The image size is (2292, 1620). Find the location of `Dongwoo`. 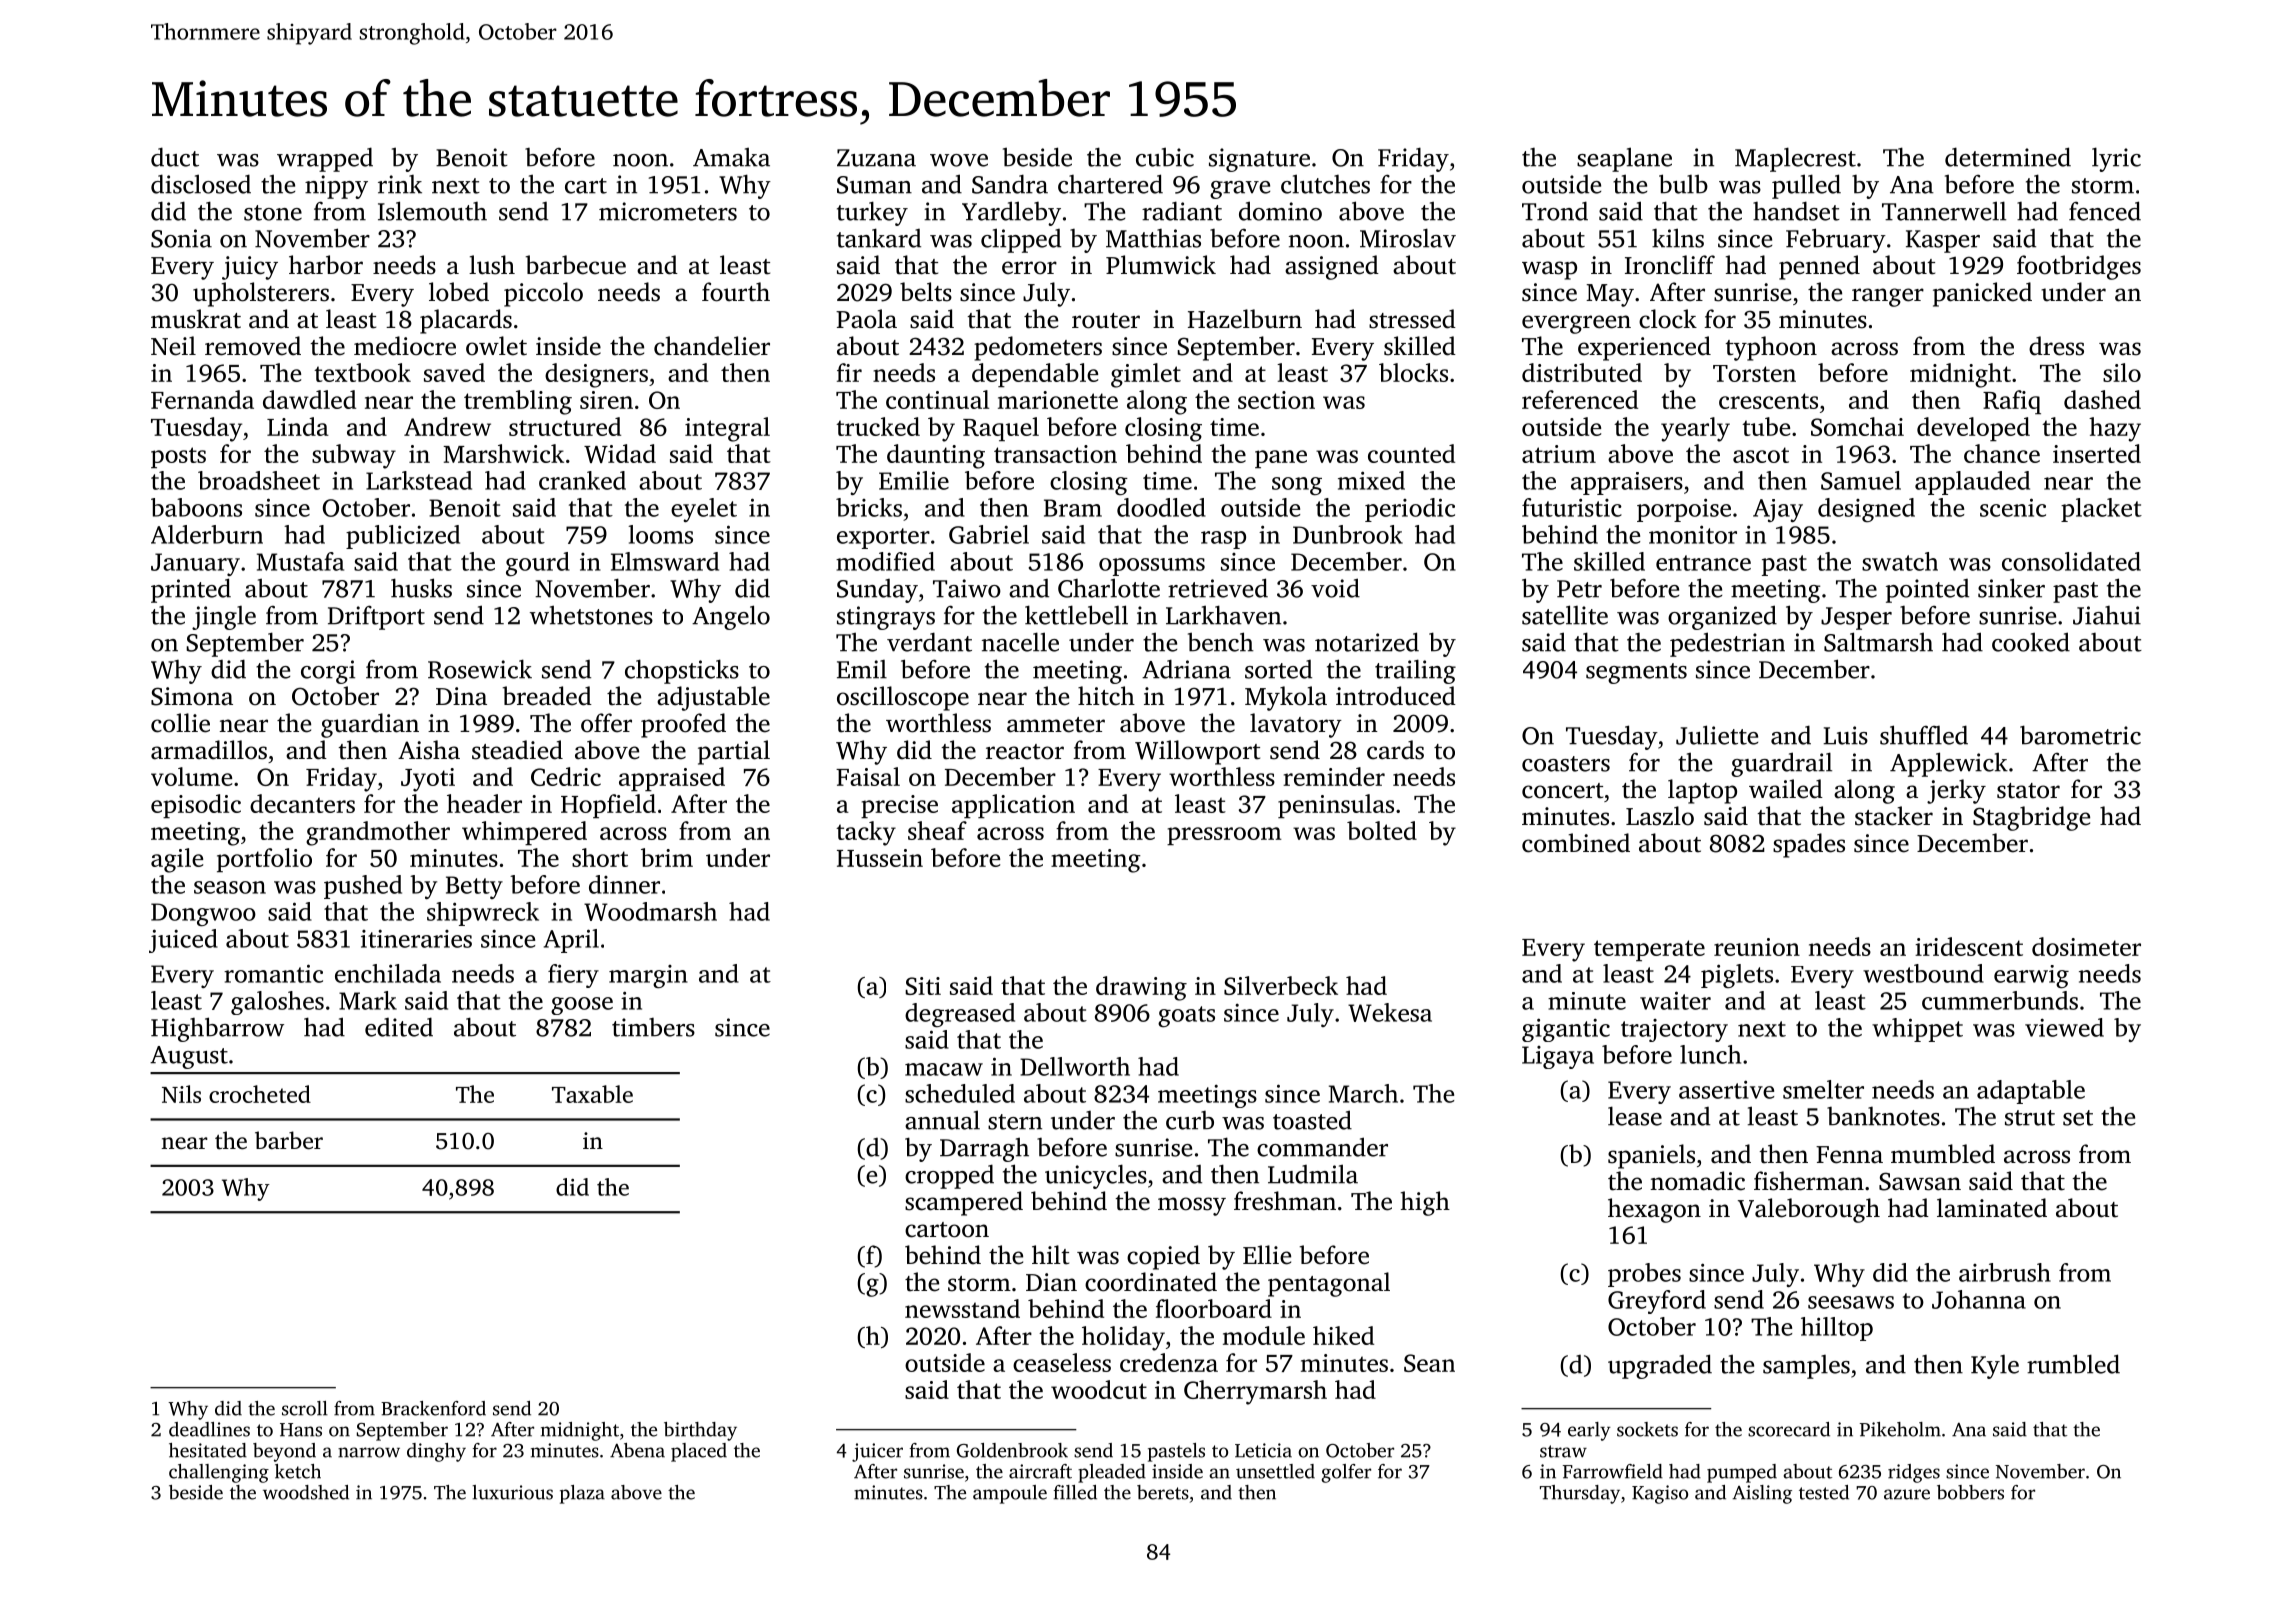

Dongwoo is located at coordinates (203, 914).
